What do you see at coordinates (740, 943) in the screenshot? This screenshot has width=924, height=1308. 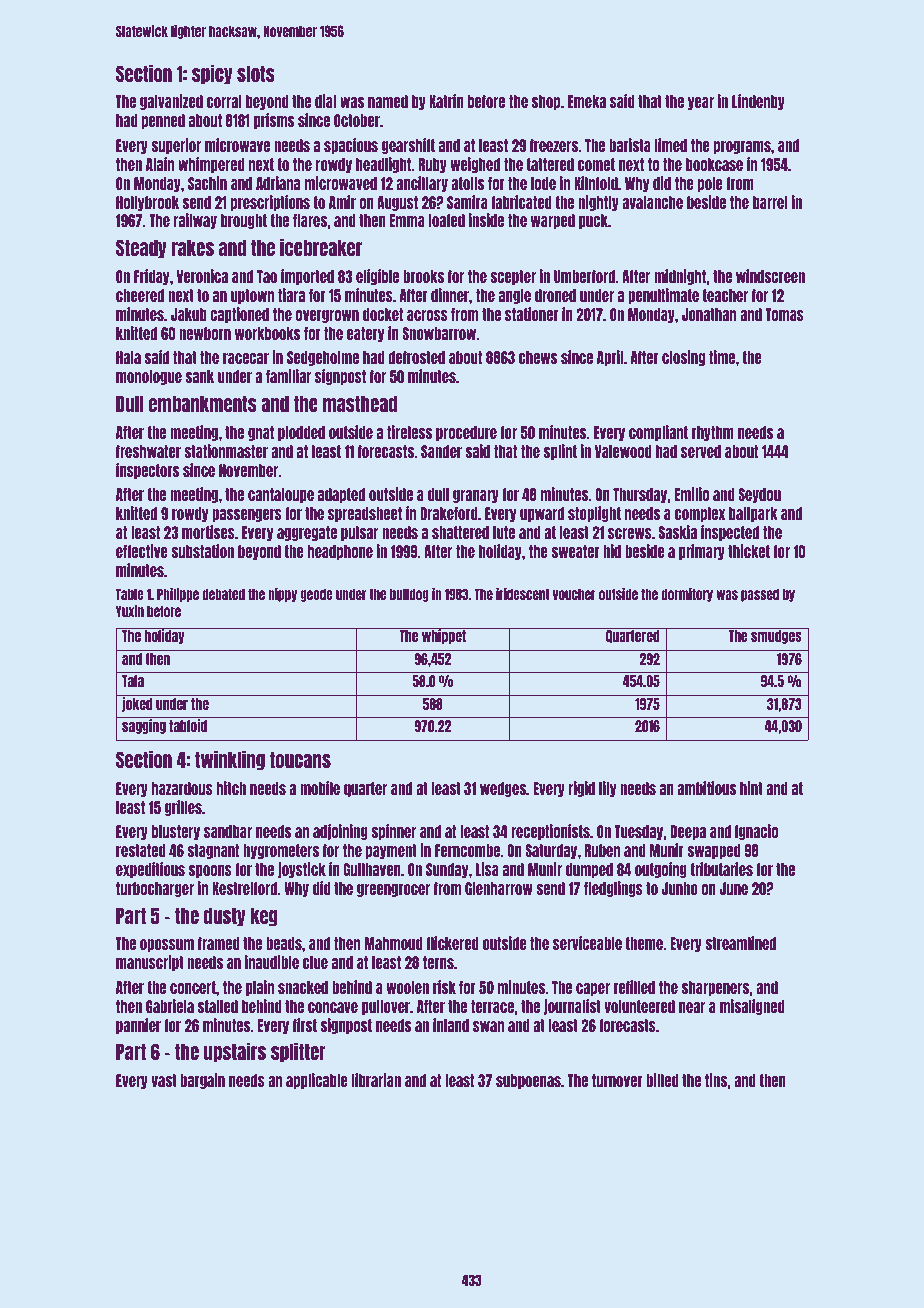 I see `streamlined` at bounding box center [740, 943].
